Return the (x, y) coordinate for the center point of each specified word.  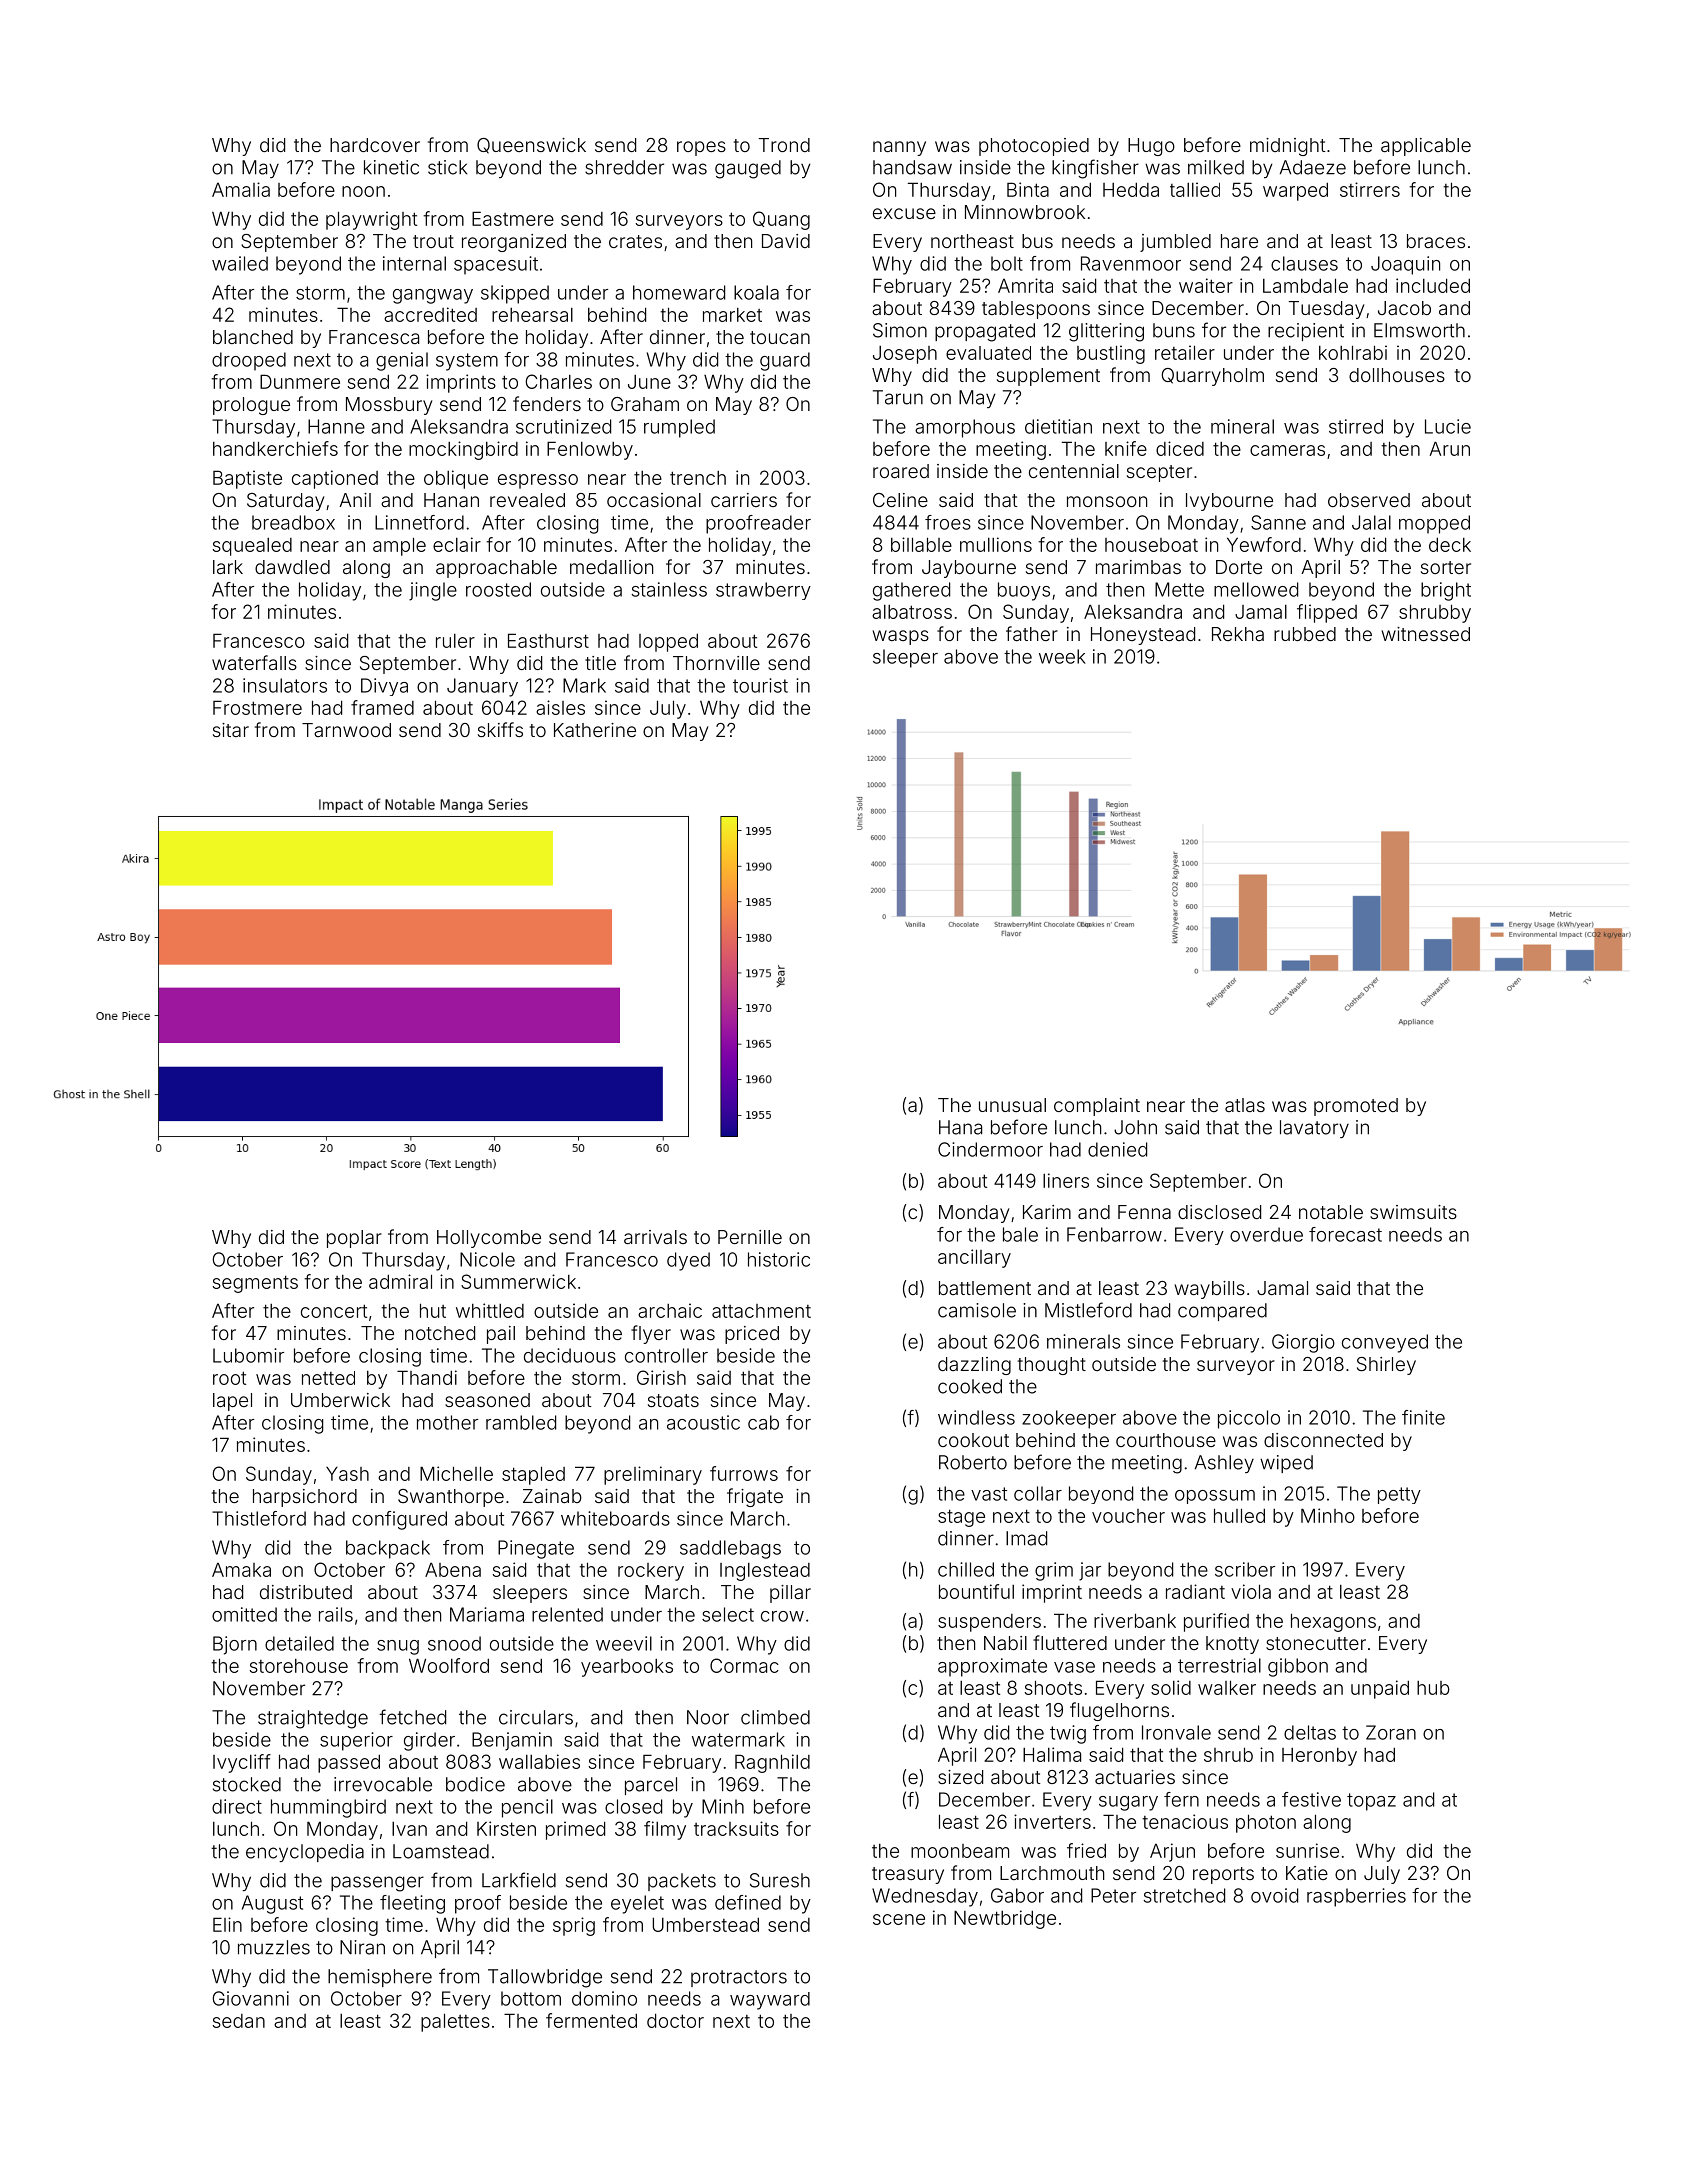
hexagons (1333, 1622)
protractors (739, 1978)
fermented (591, 2020)
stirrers (1370, 189)
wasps (901, 637)
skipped (515, 294)
